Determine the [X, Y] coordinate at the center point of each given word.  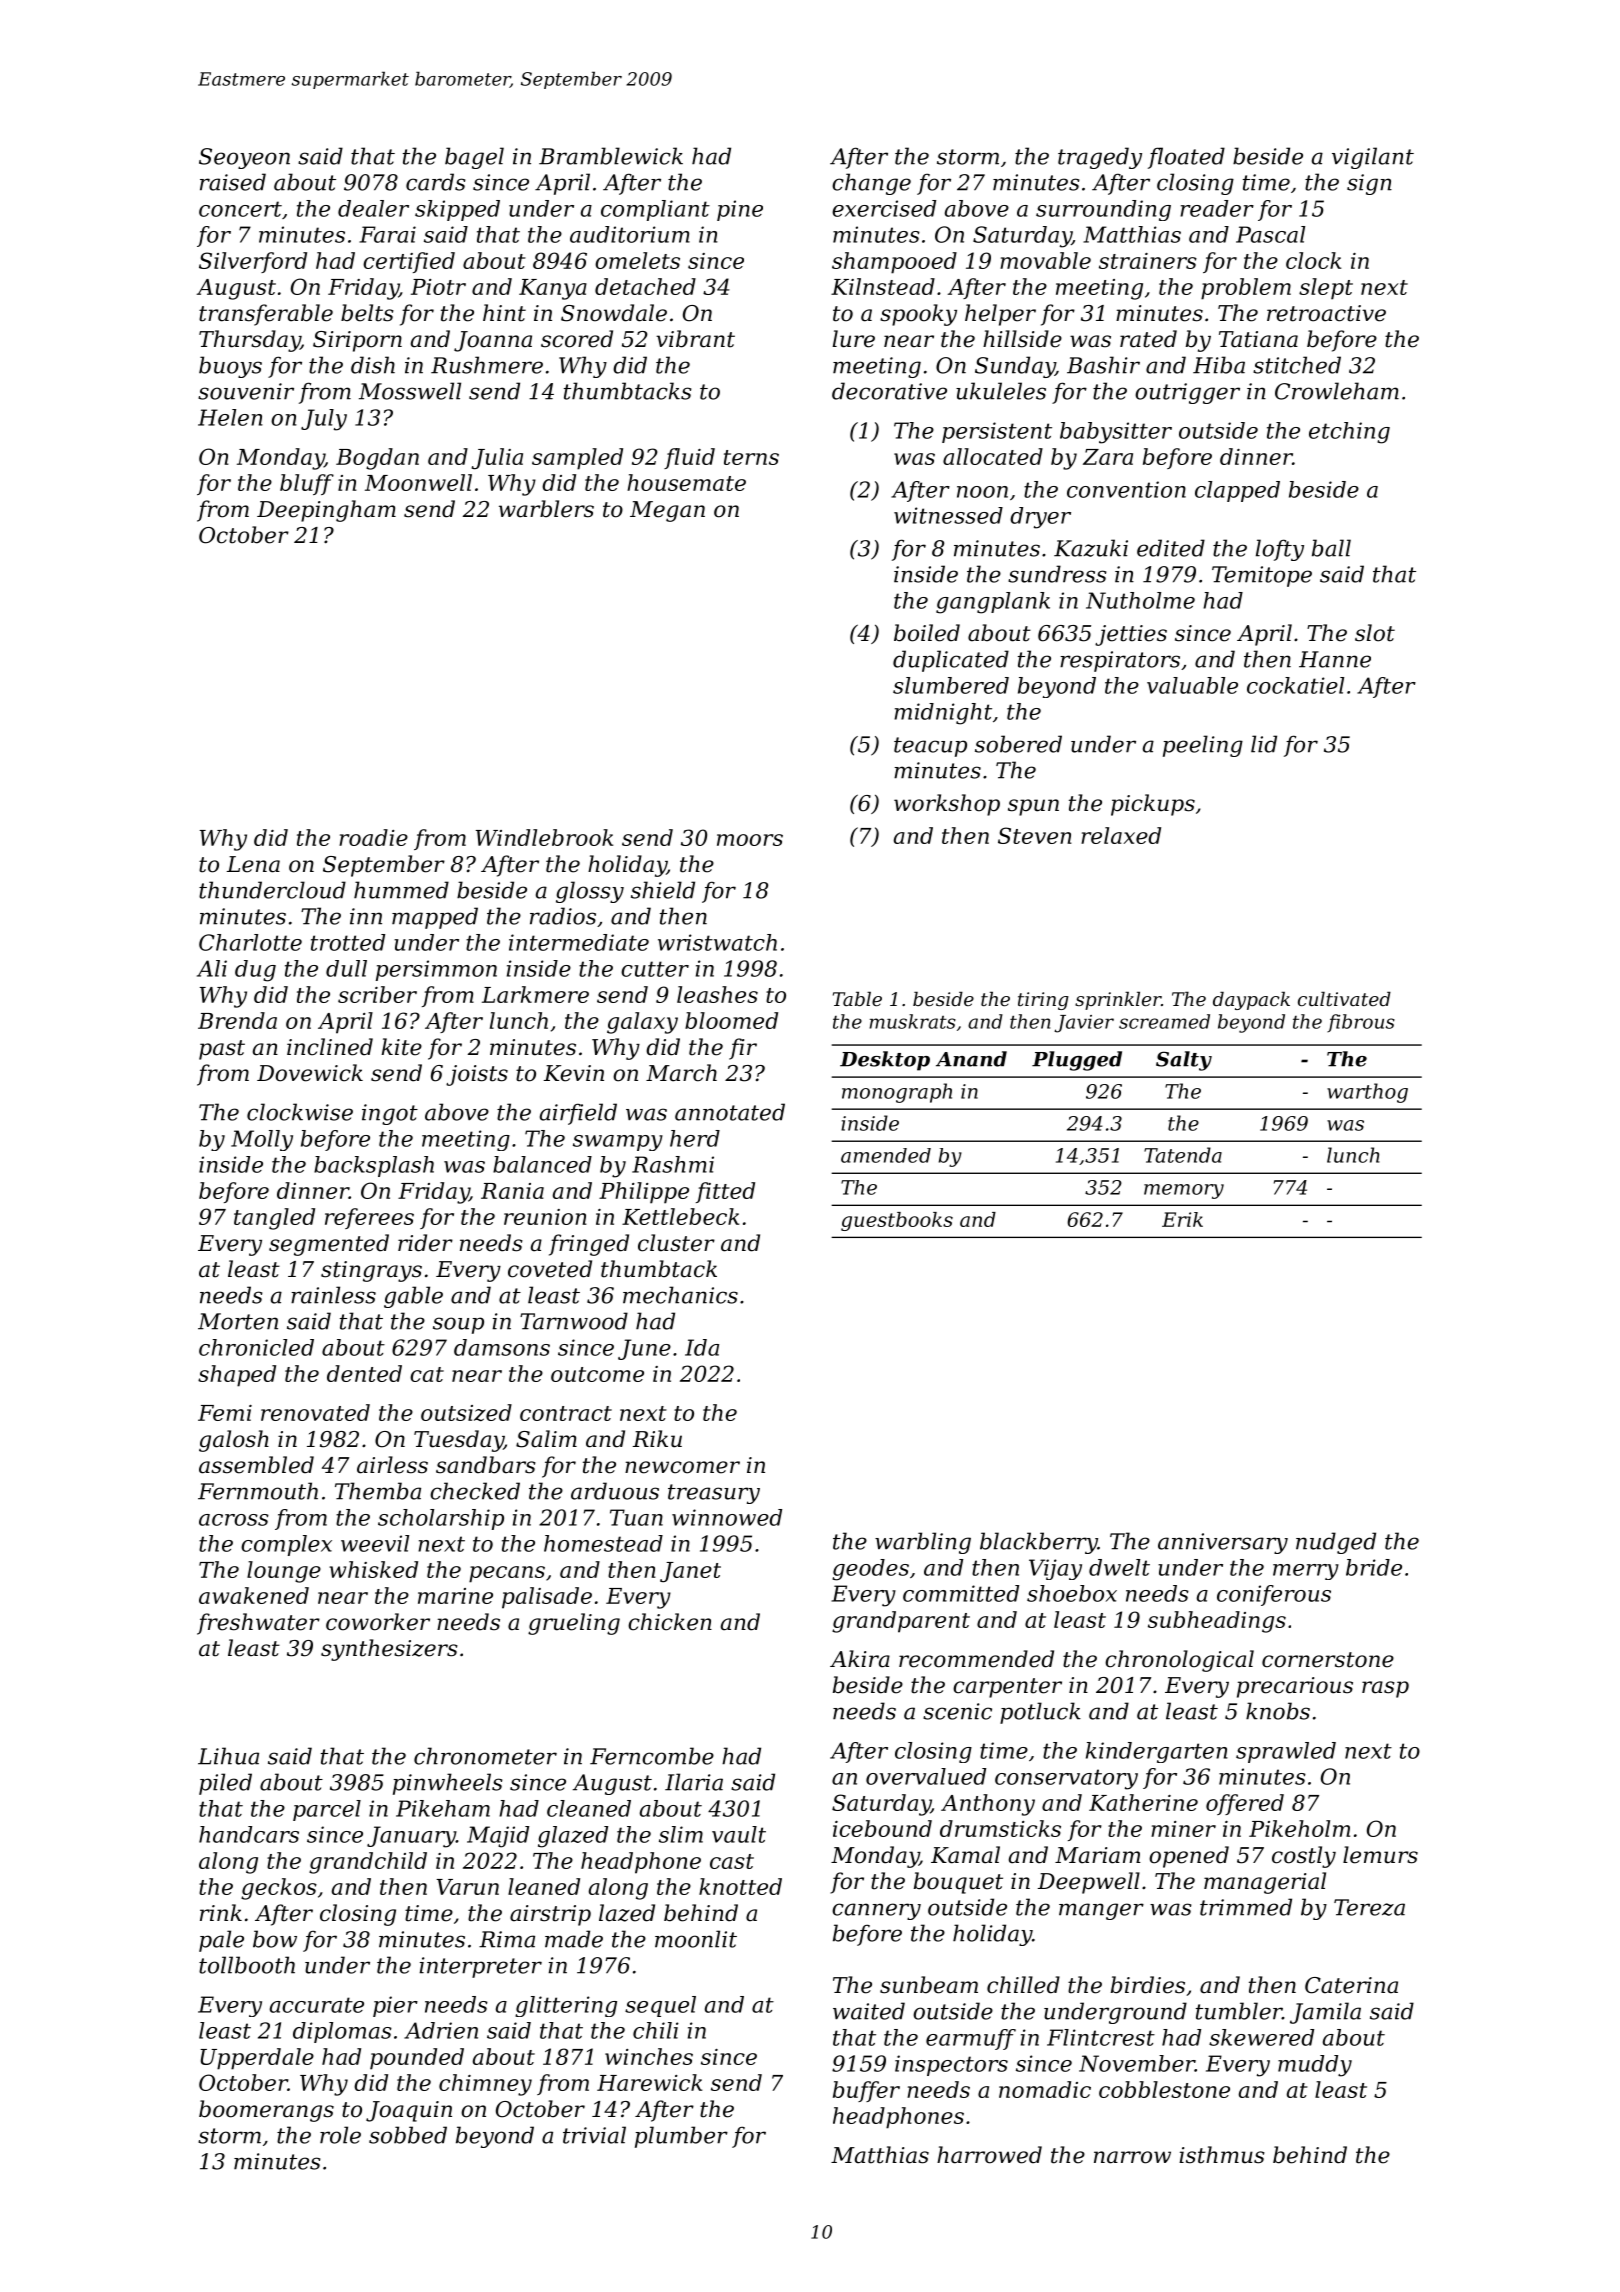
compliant [655, 210]
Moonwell [418, 482]
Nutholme [1140, 600]
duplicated [951, 661]
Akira [860, 1659]
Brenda [237, 1020]
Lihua [228, 1756]
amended [886, 1155]
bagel [474, 158]
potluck [1040, 1713]
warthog [1367, 1093]
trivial [594, 2135]
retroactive [1326, 313]
